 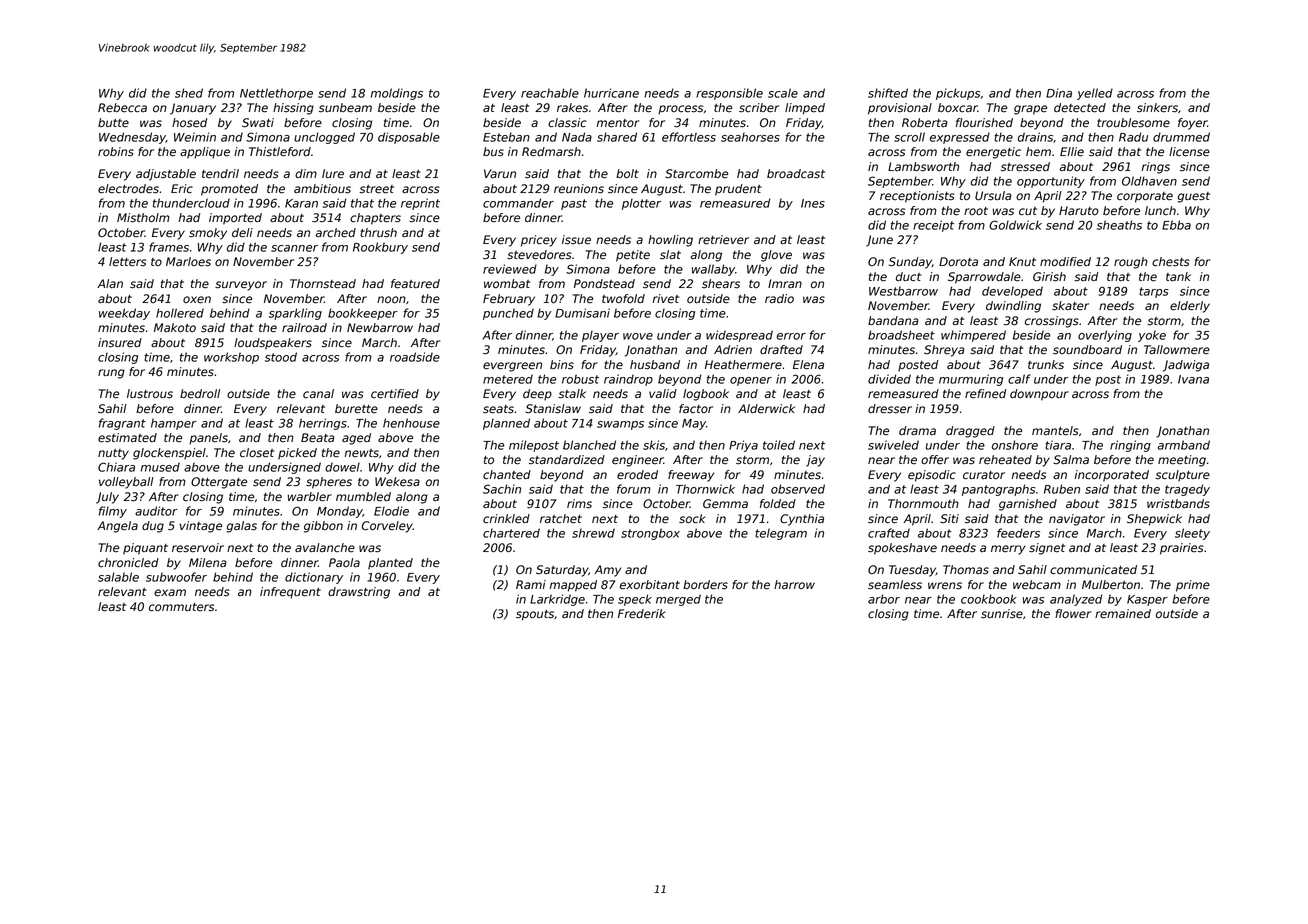 I want to click on stressed, so click(x=1025, y=167).
